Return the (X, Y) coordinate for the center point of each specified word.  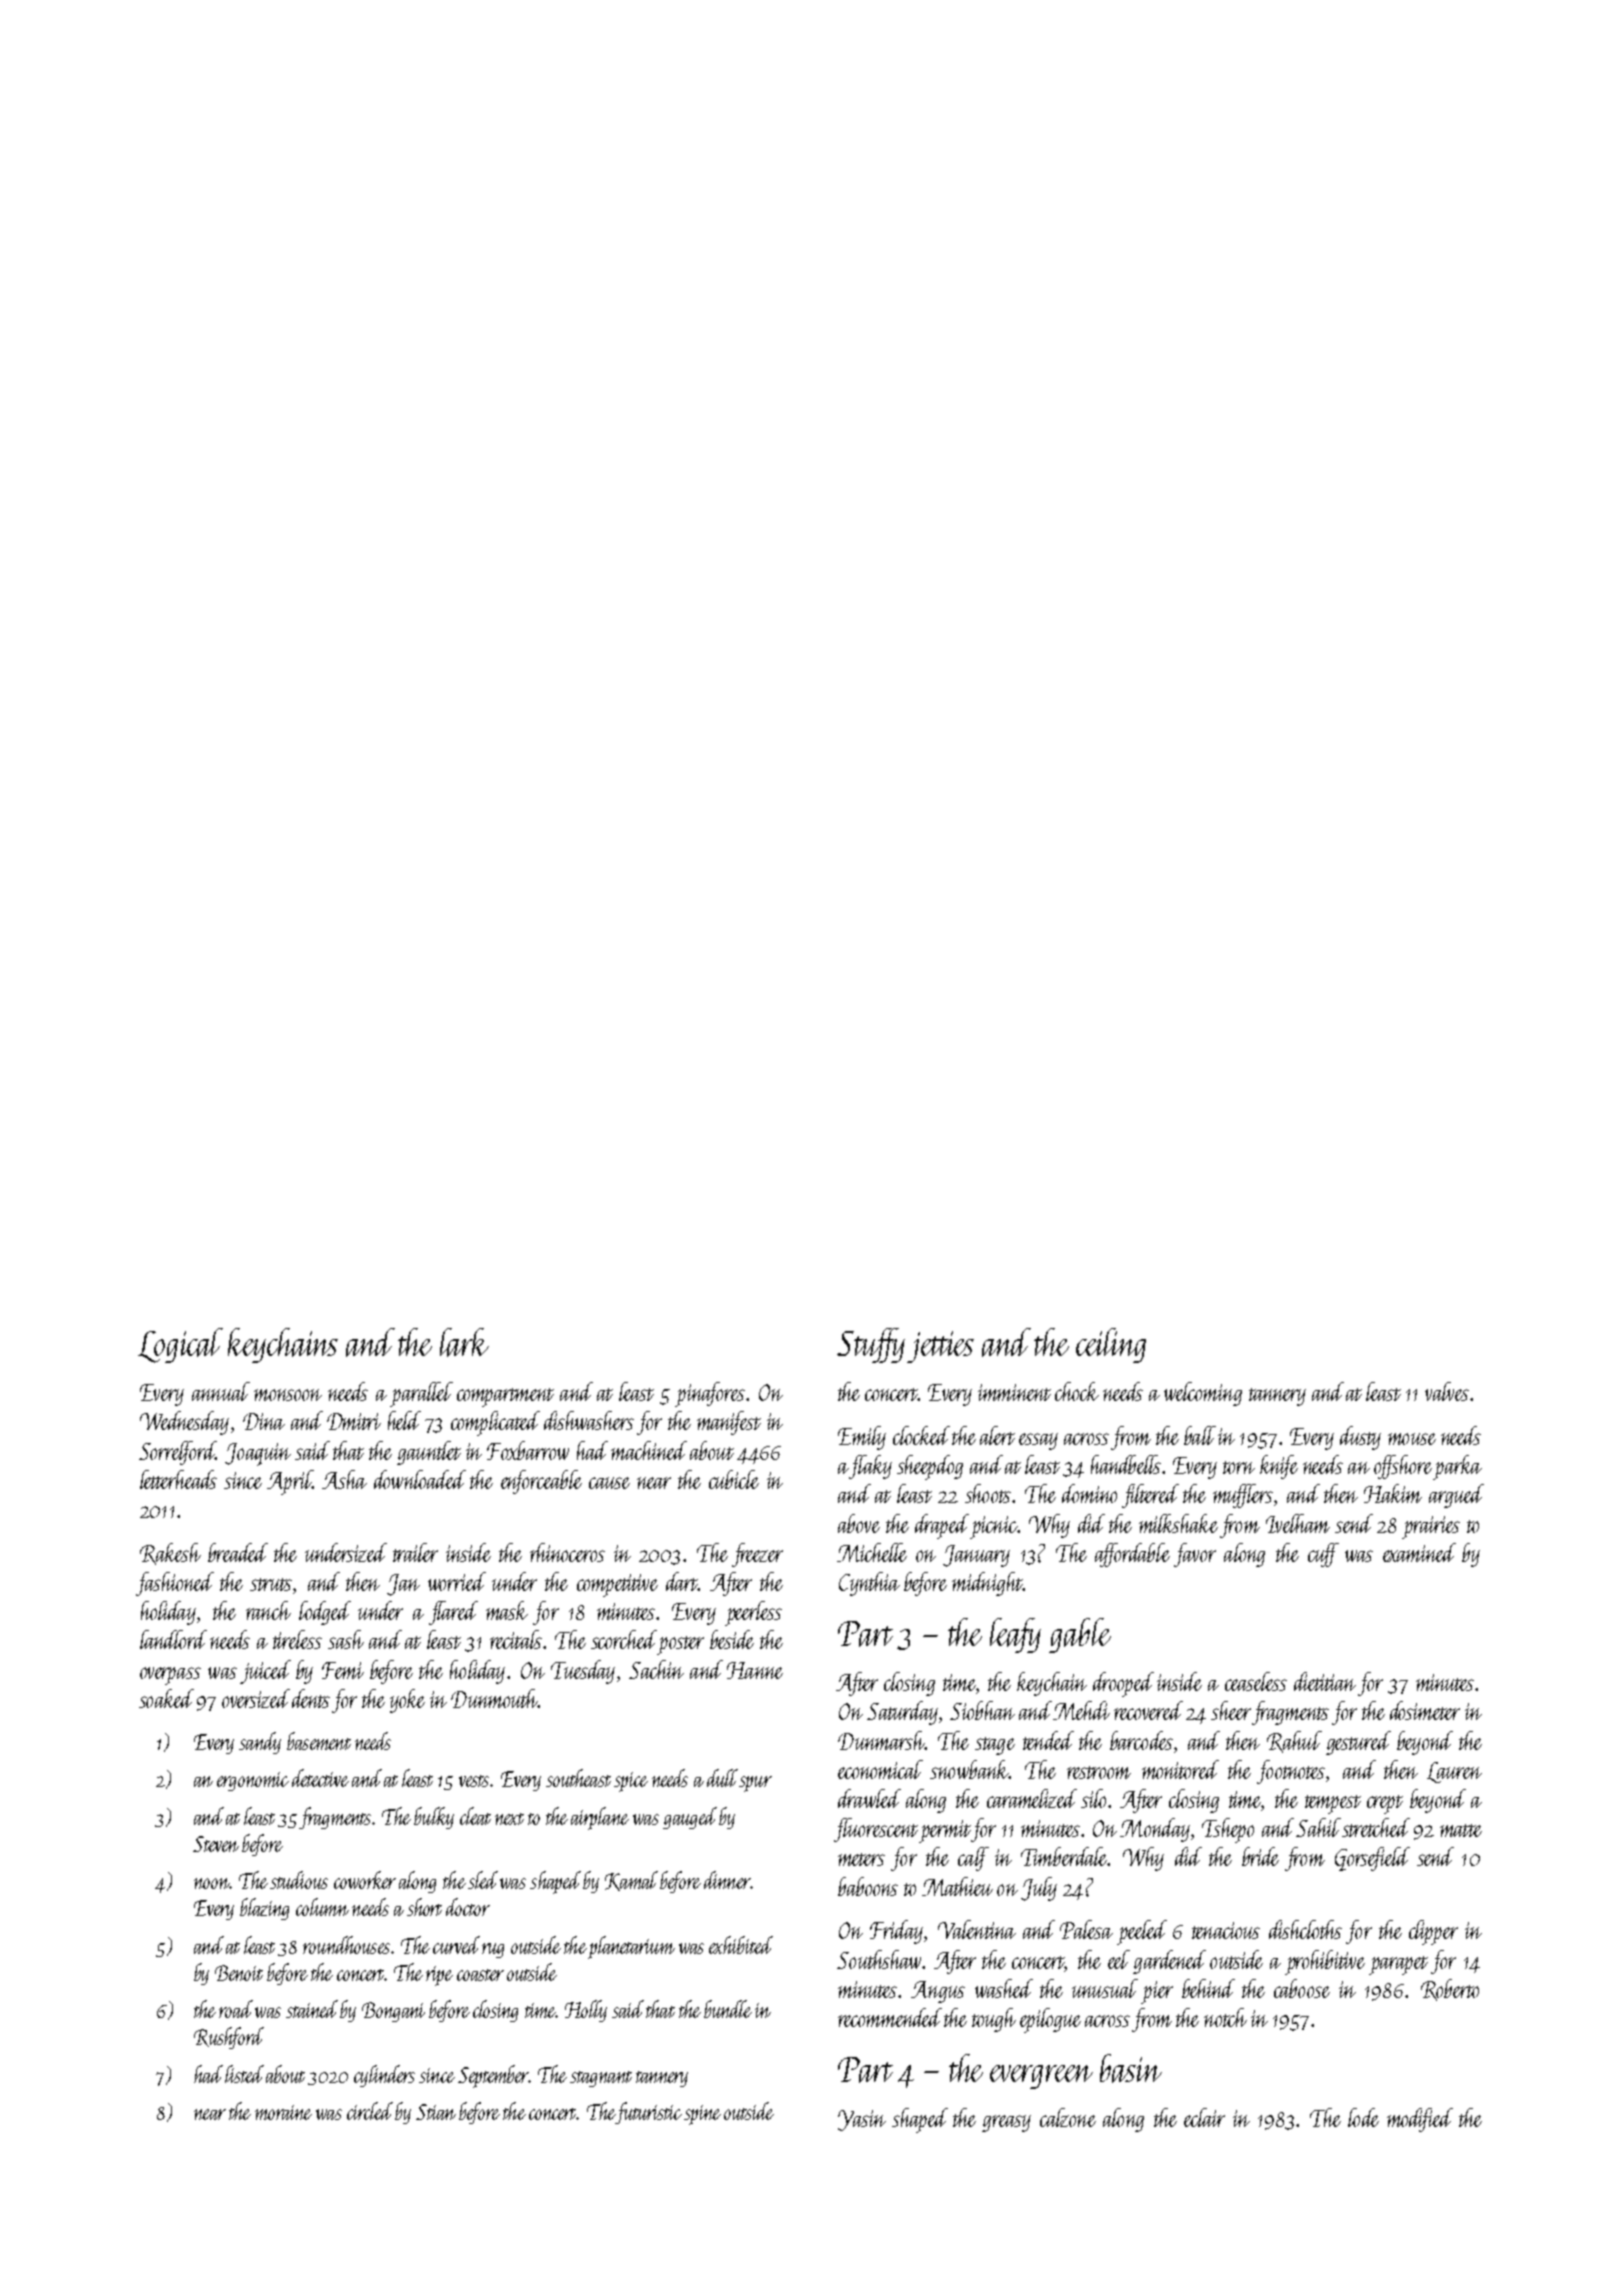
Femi (343, 1670)
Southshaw (879, 1959)
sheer (1231, 1710)
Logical (180, 1345)
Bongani (393, 2012)
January (976, 1556)
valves (1447, 1391)
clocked (921, 1435)
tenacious (1226, 1930)
